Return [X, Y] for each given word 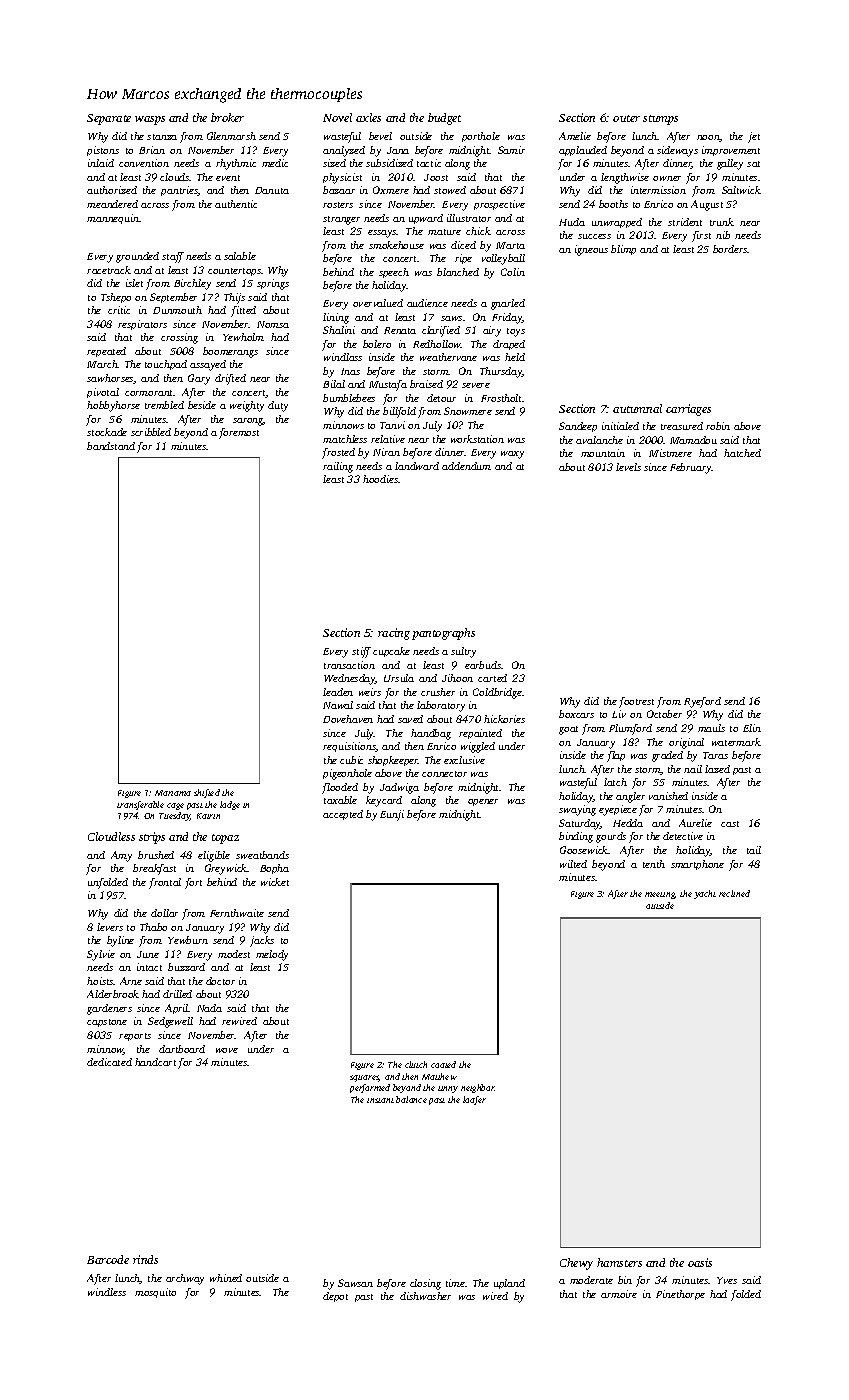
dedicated [109, 1062]
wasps [150, 120]
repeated [106, 352]
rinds [145, 1259]
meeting [660, 895]
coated [443, 1064]
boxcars [576, 714]
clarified [441, 331]
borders [730, 249]
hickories [504, 719]
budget [444, 119]
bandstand [111, 446]
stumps [660, 120]
